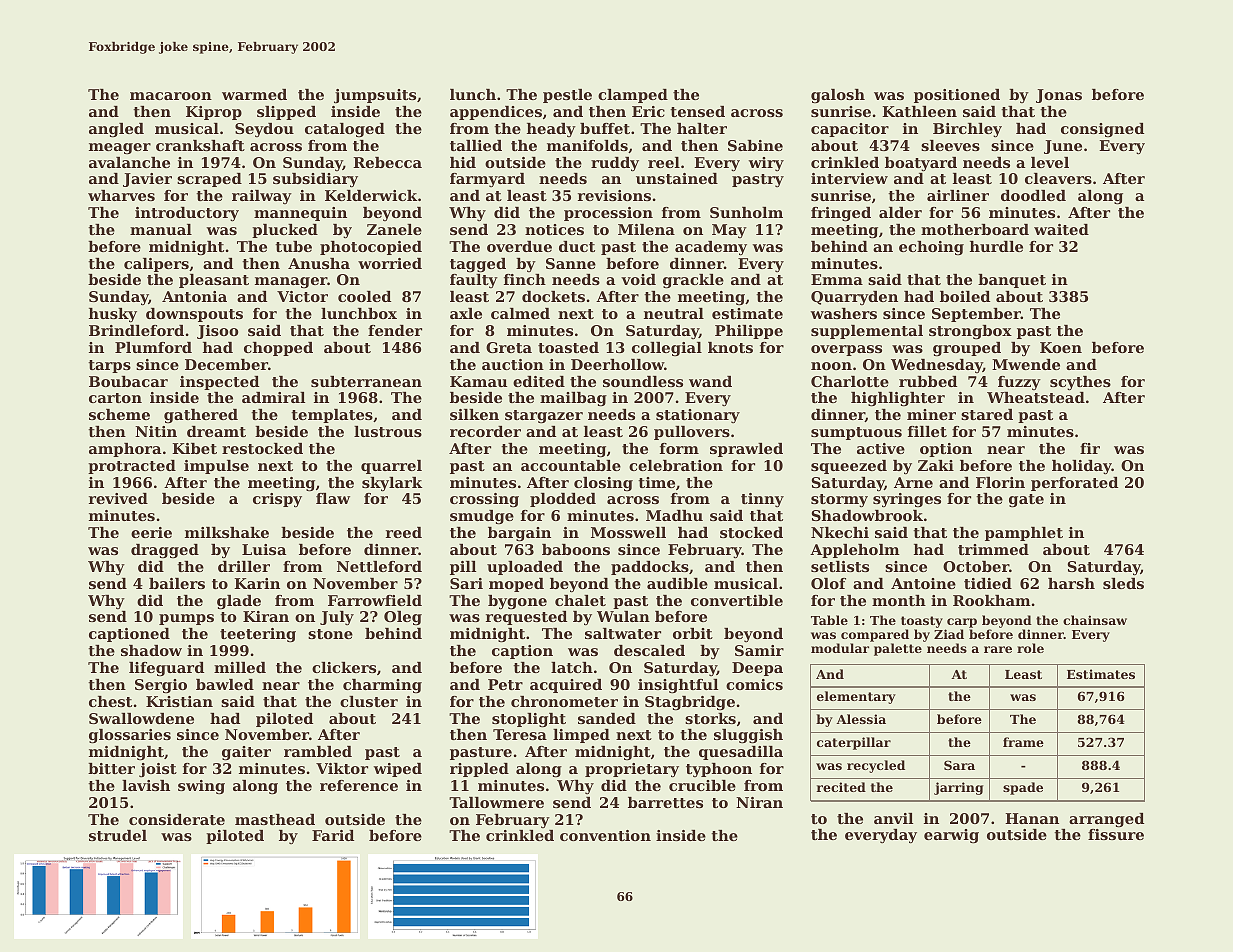 This screenshot has width=1233, height=952. What do you see at coordinates (838, 96) in the screenshot?
I see `galosh` at bounding box center [838, 96].
